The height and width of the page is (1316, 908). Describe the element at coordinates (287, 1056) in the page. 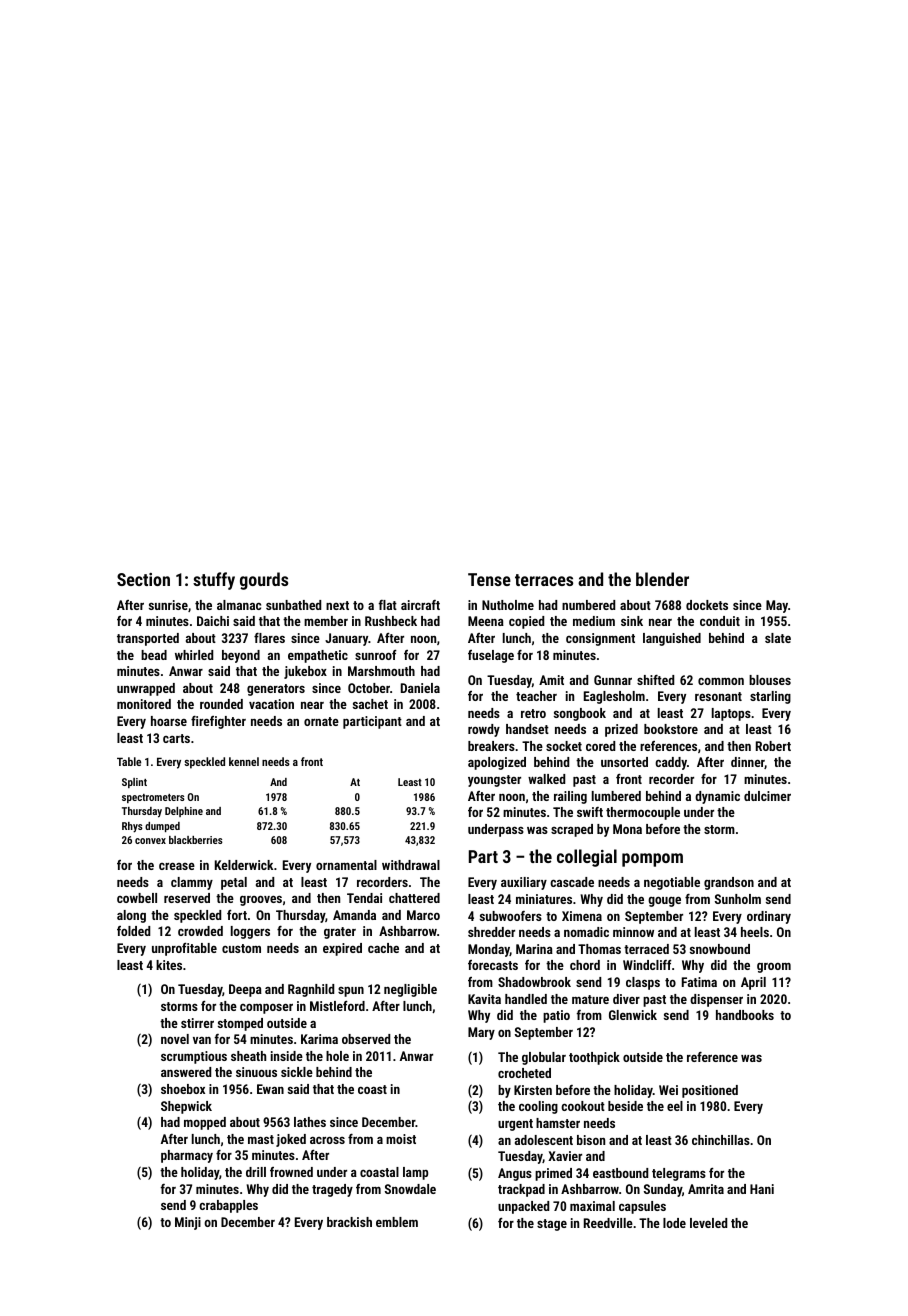

I see `inside` at that location.
